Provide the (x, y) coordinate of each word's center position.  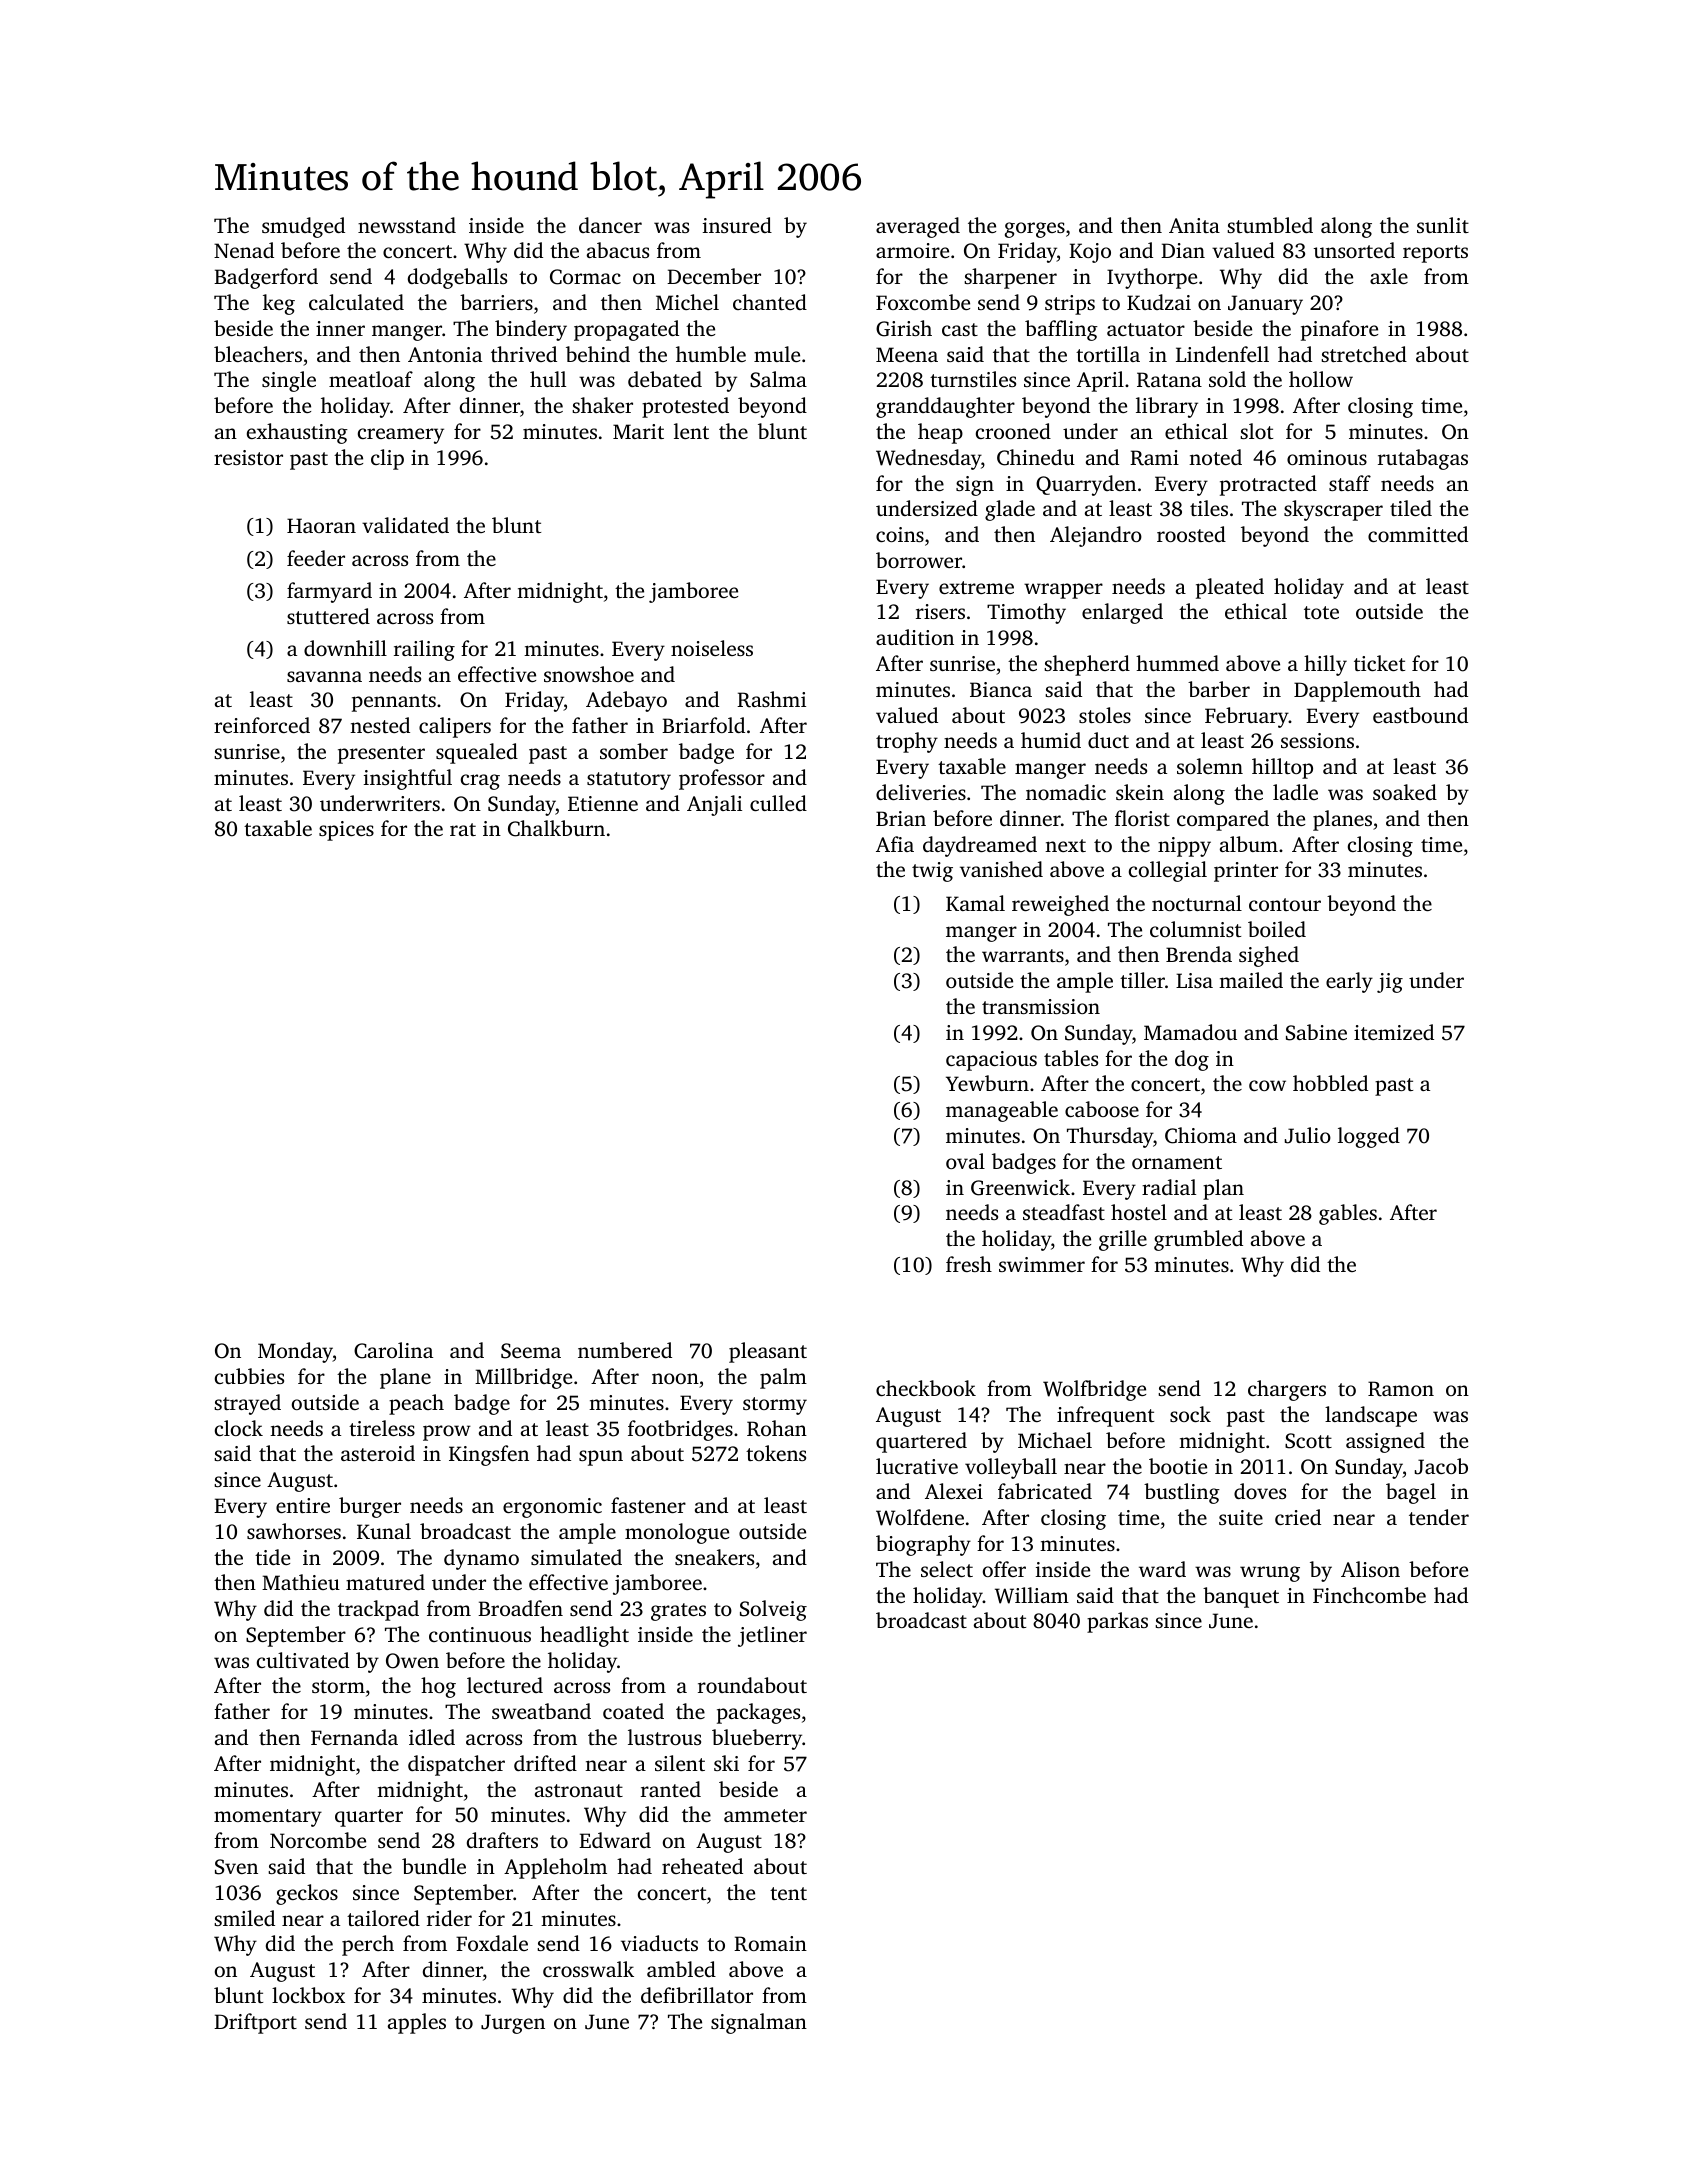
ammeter (765, 1815)
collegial (1168, 871)
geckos (307, 1894)
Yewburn (987, 1083)
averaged (918, 227)
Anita (1194, 225)
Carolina (393, 1350)
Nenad (244, 250)
